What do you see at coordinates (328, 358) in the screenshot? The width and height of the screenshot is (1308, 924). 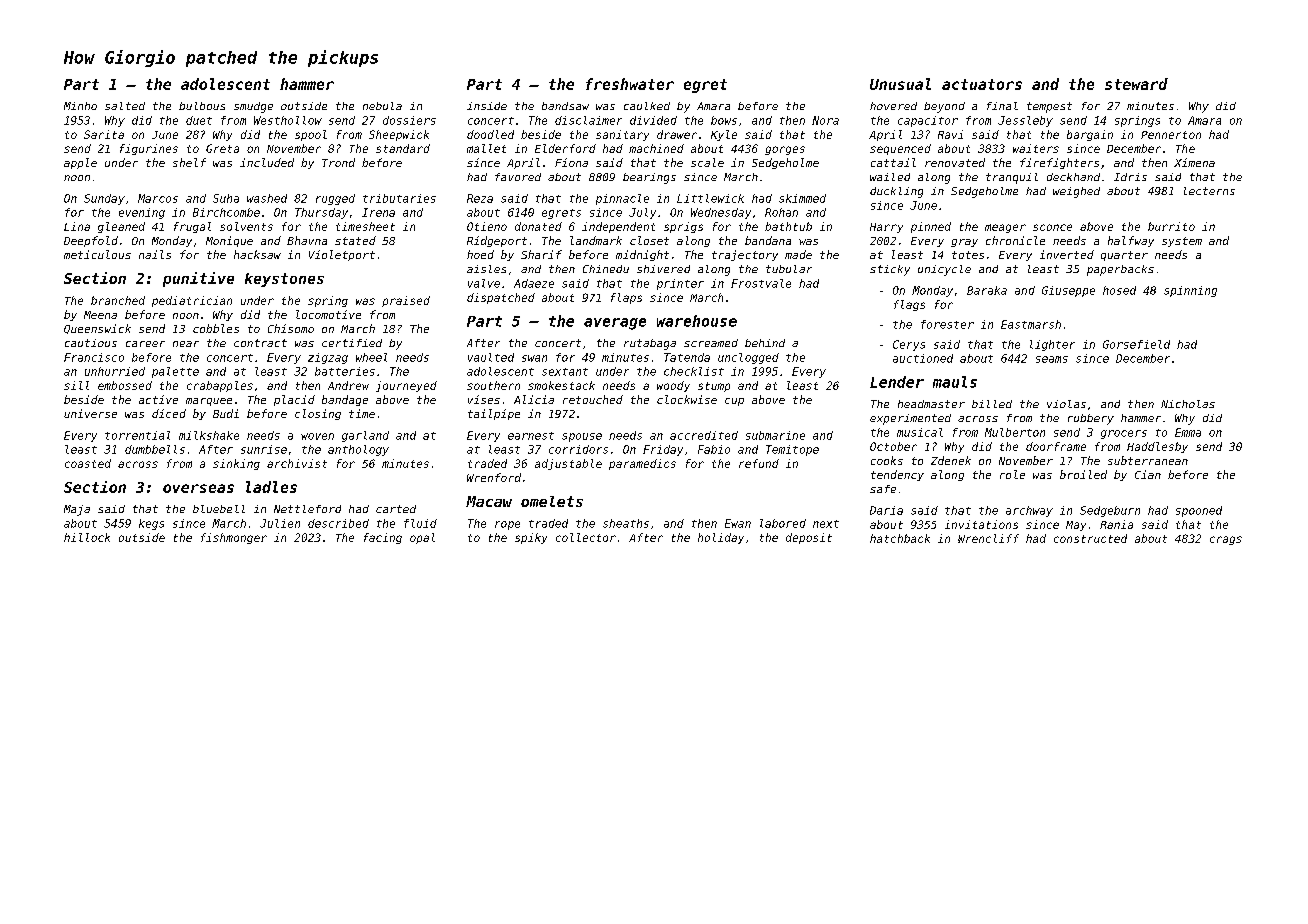 I see `zigzag` at bounding box center [328, 358].
